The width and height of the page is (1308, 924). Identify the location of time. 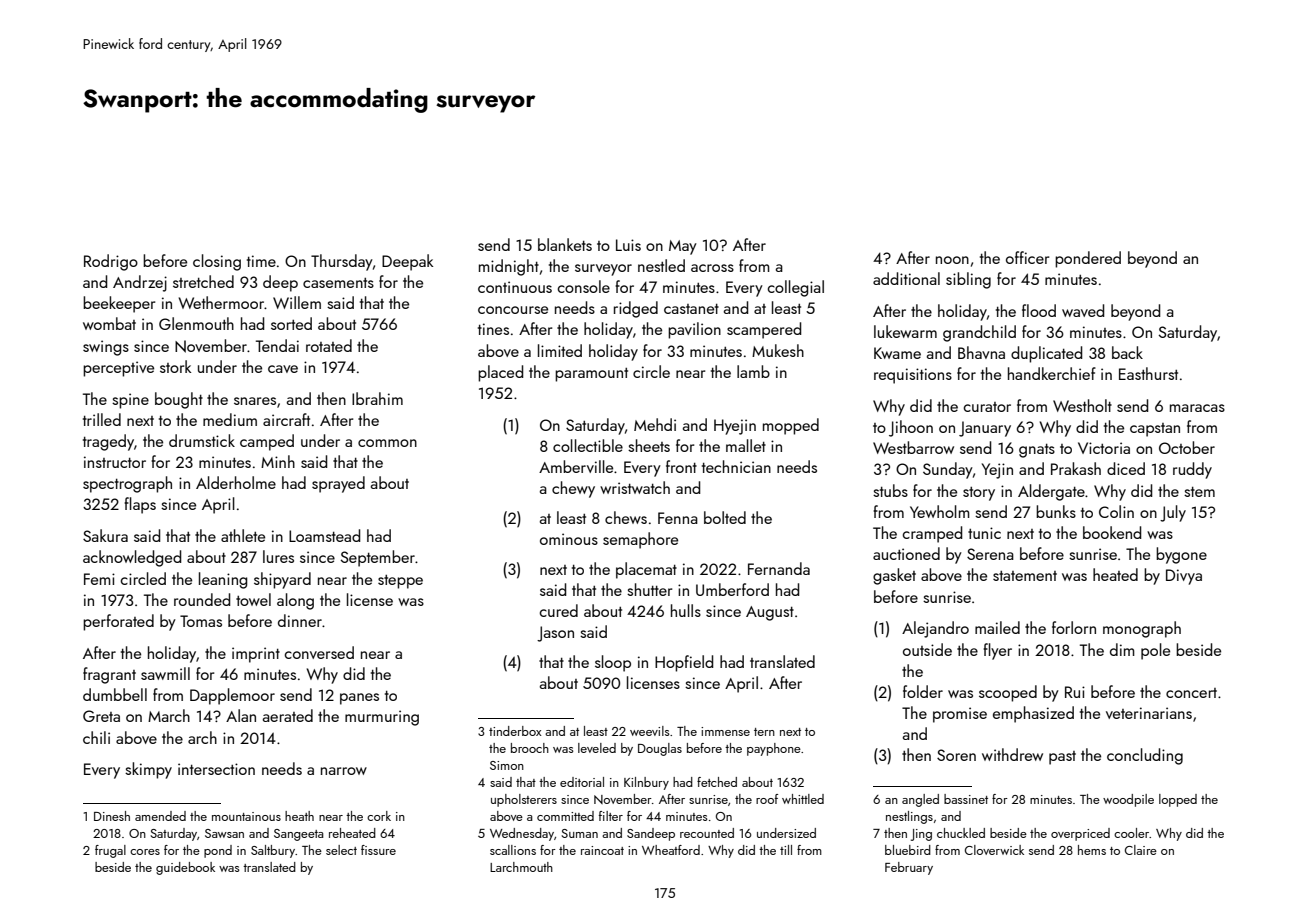
(261, 261).
